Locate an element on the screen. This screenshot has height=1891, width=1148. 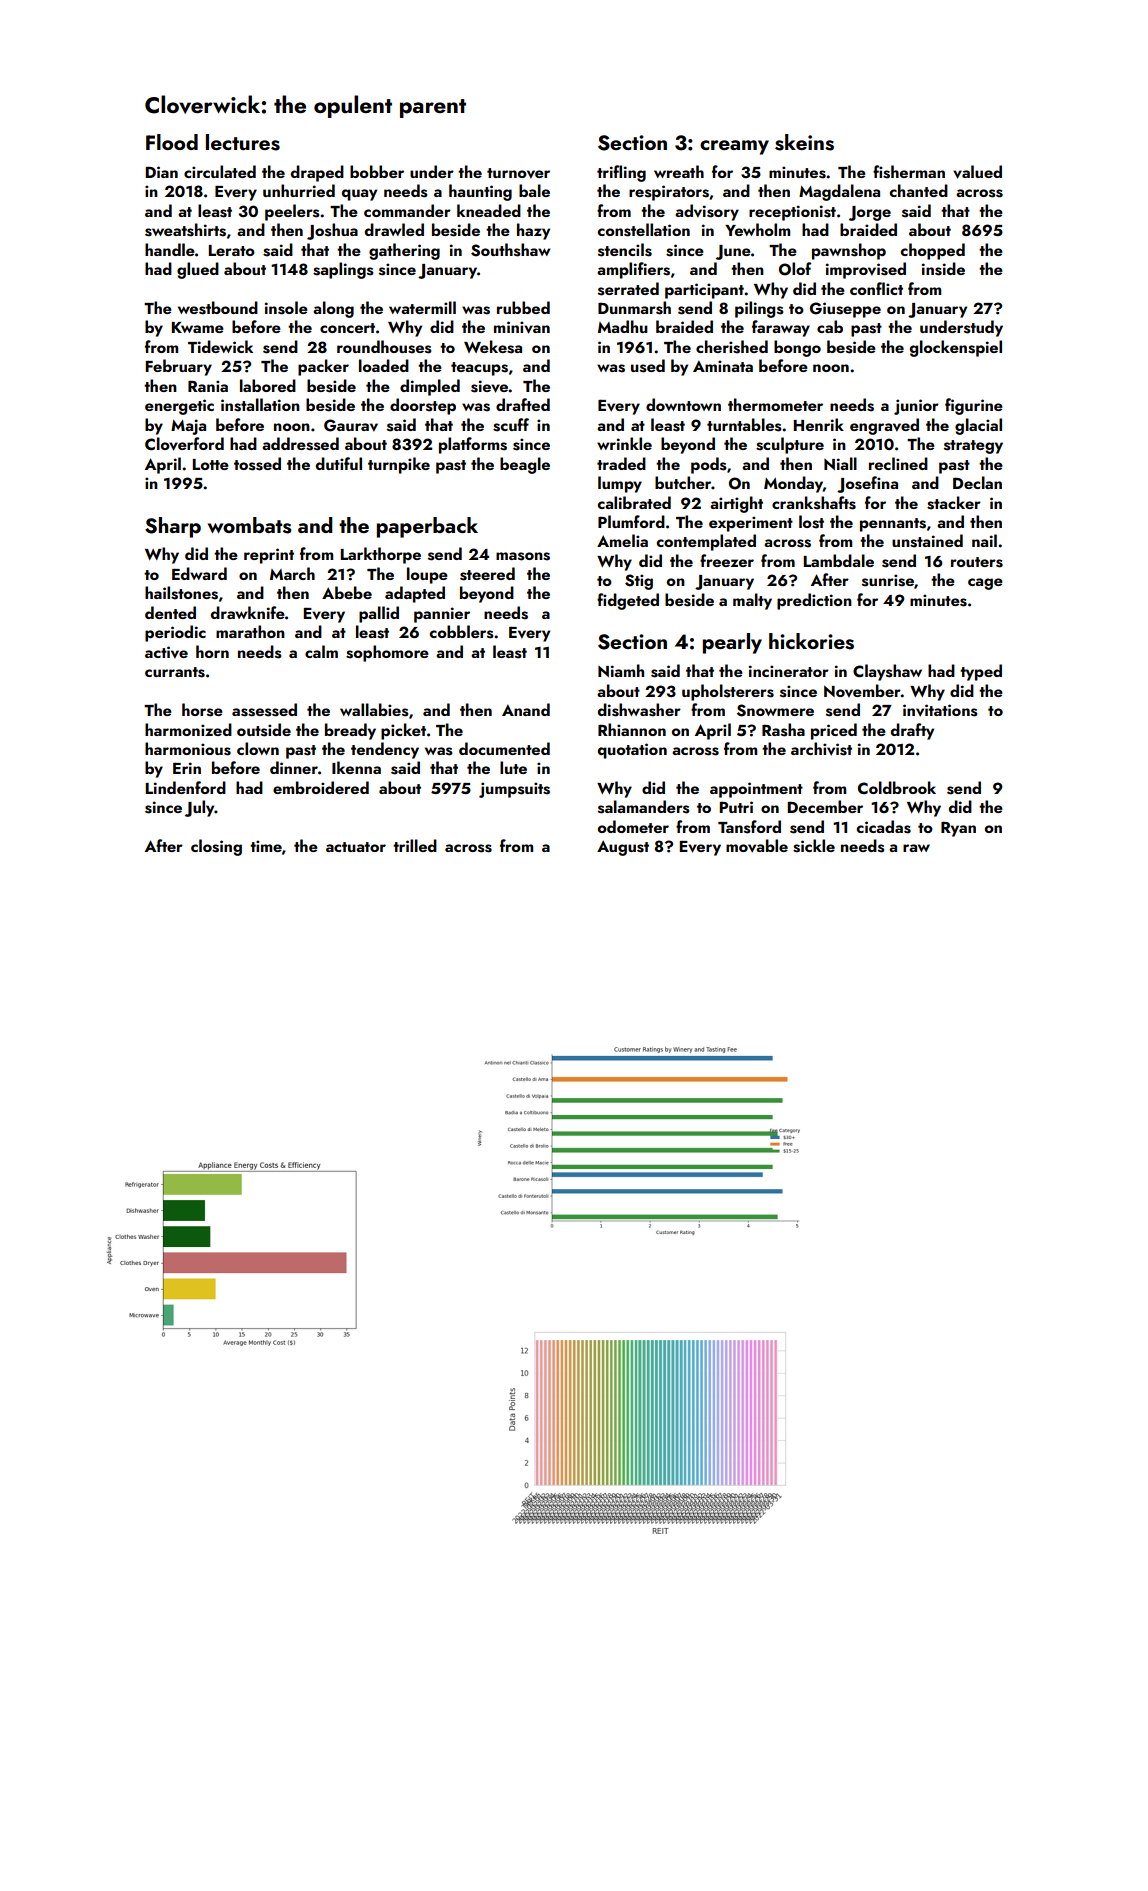
scuff is located at coordinates (511, 425).
